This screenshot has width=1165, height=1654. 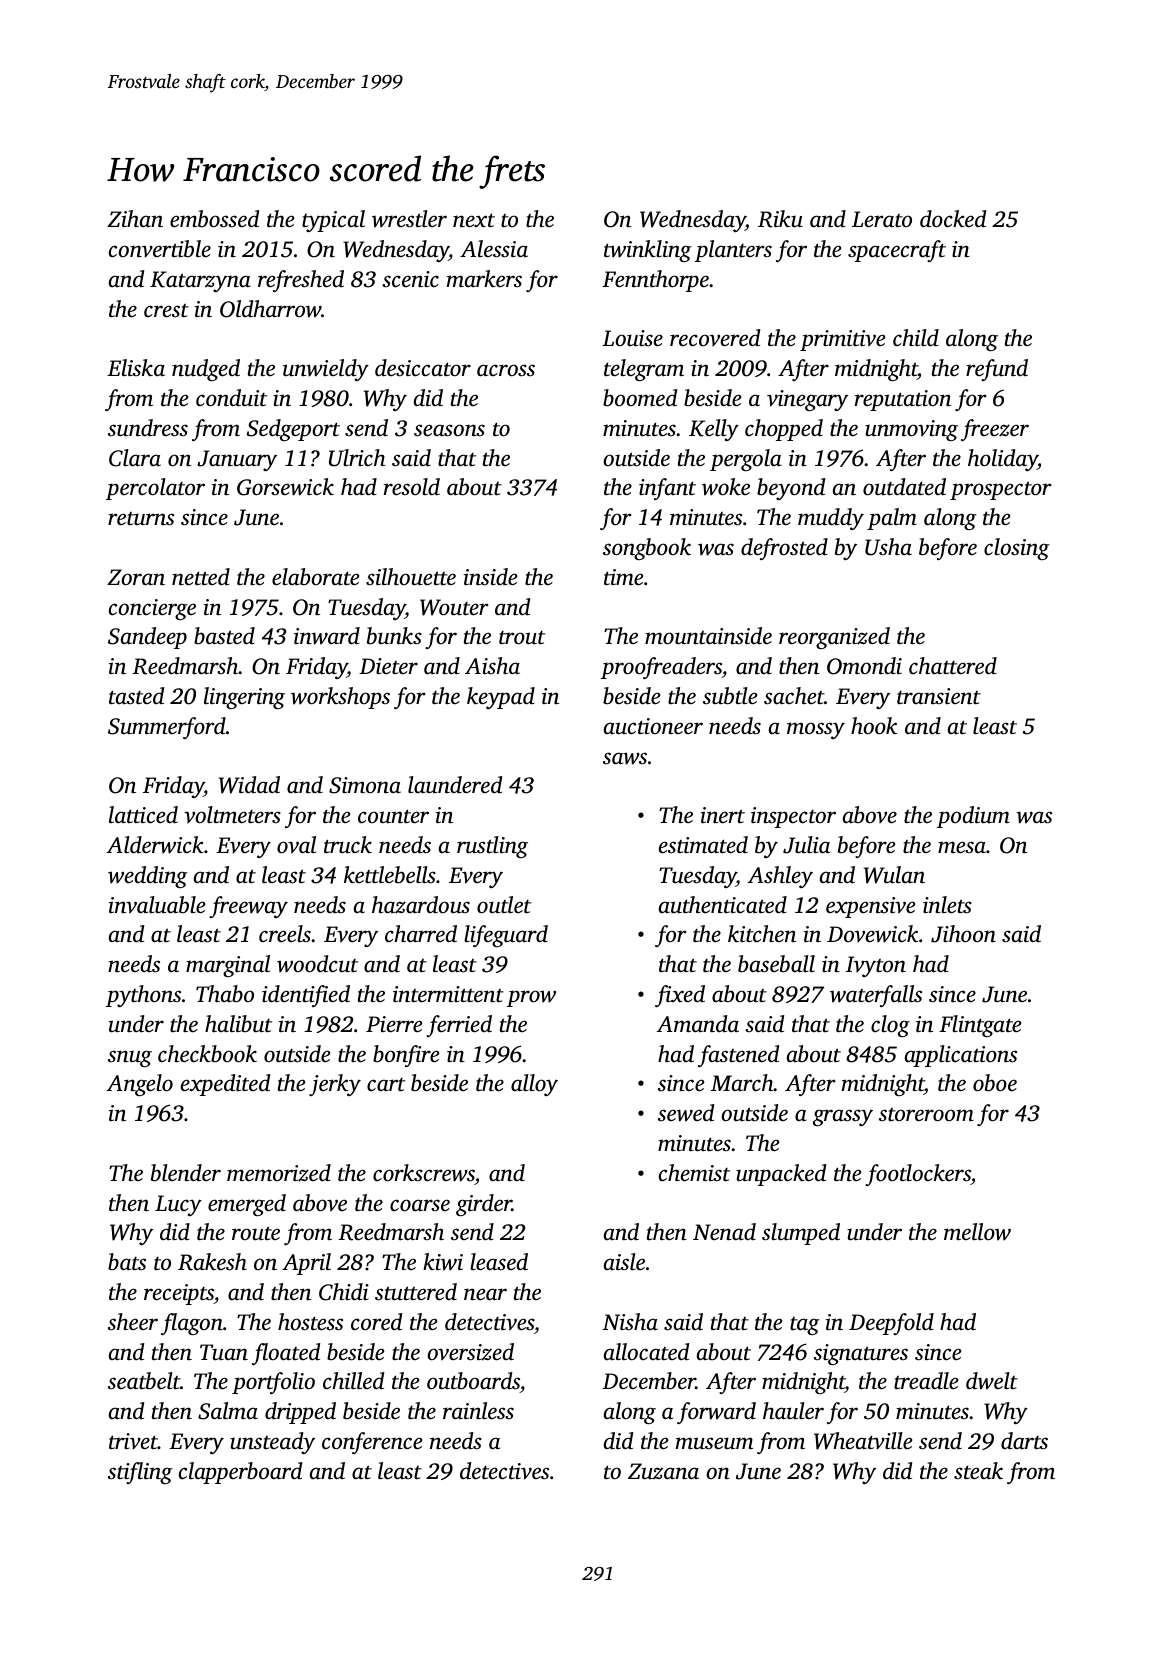 I want to click on hauler, so click(x=793, y=1411).
